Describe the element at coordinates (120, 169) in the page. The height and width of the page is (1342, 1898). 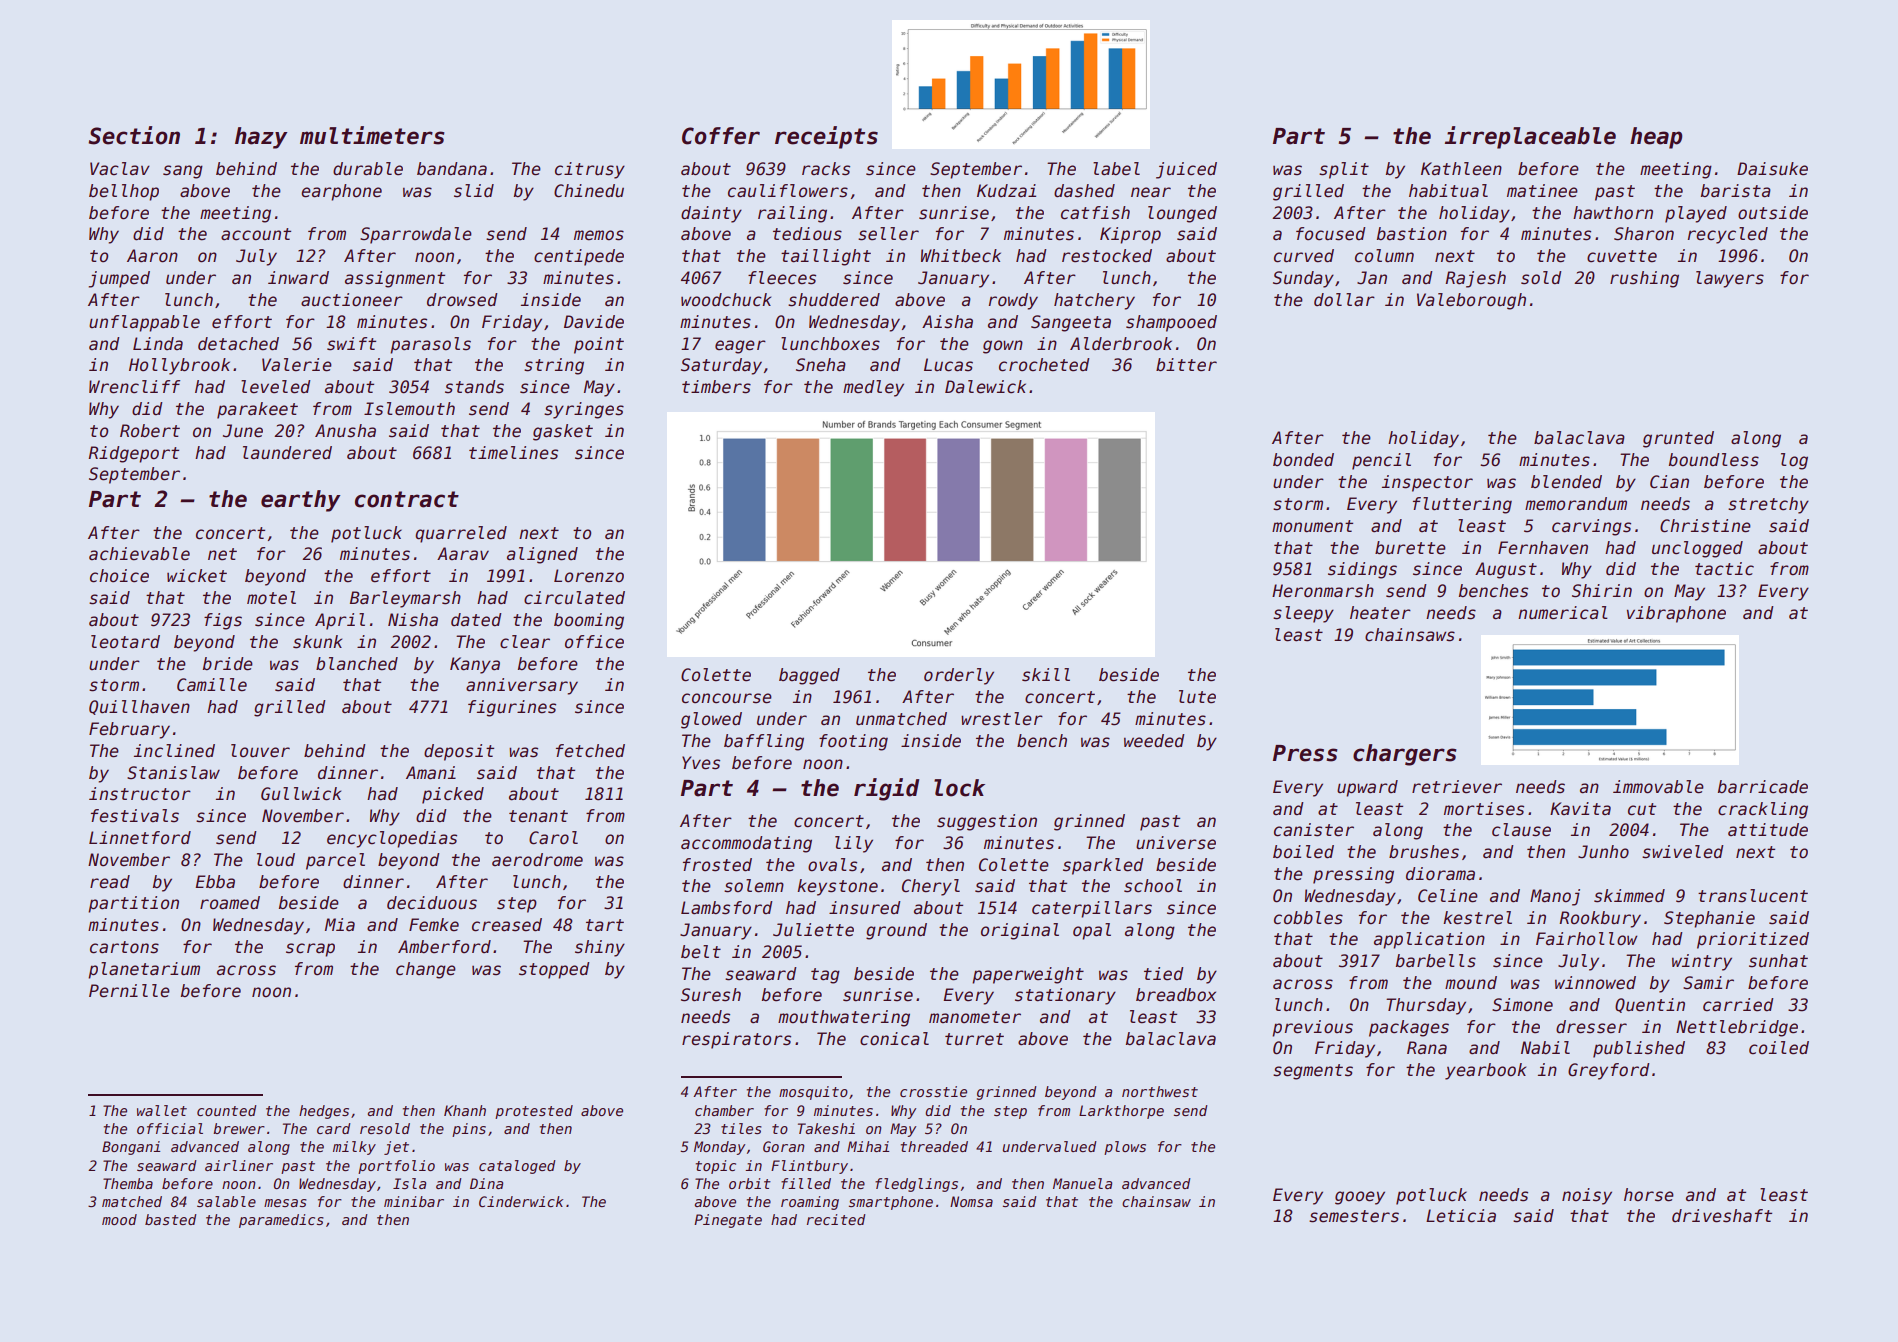
I see `Vaclav` at that location.
